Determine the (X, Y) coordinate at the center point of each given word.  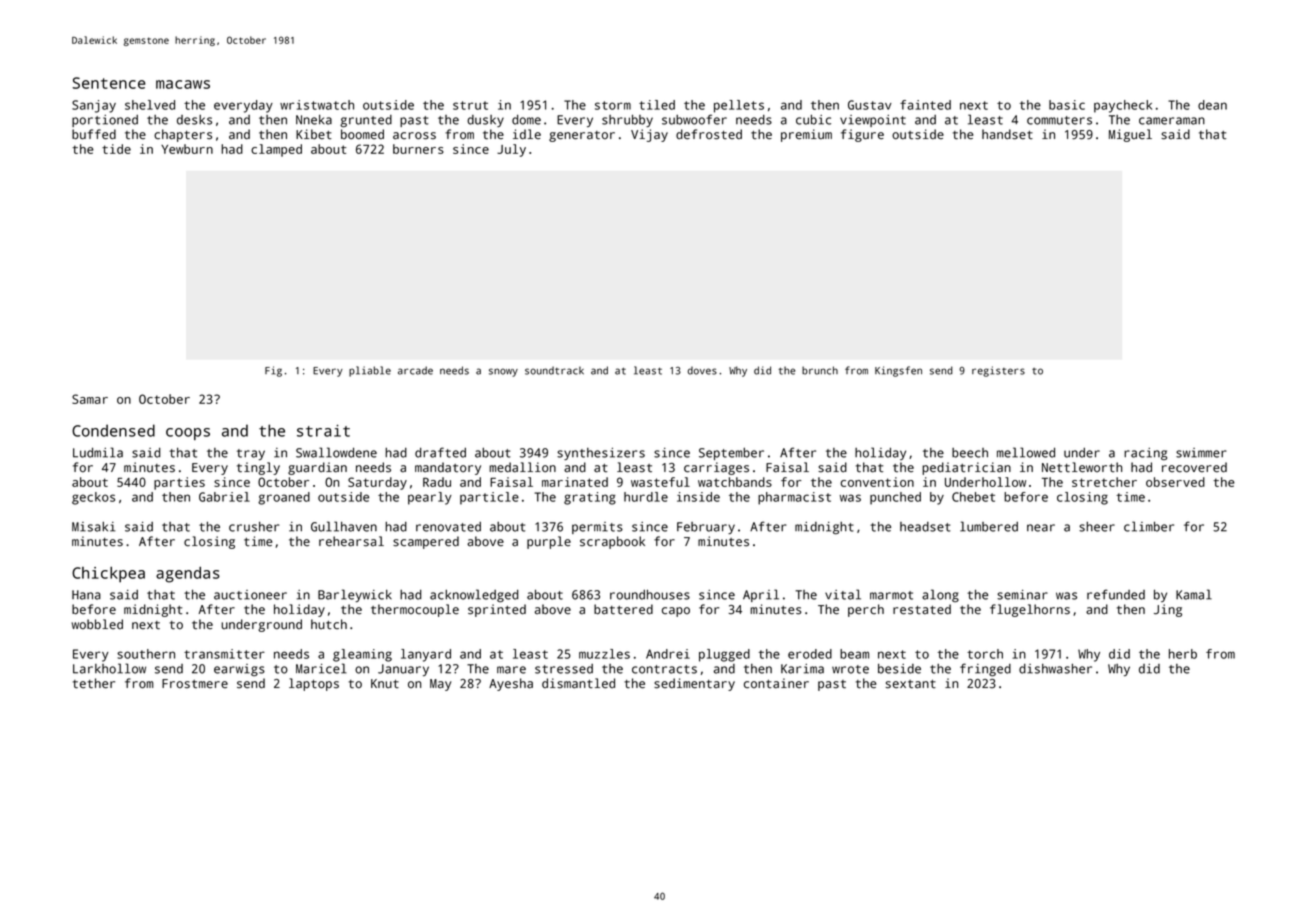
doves (702, 371)
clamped (276, 150)
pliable (370, 371)
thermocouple (415, 610)
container (776, 683)
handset (1007, 134)
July (511, 150)
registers (998, 371)
